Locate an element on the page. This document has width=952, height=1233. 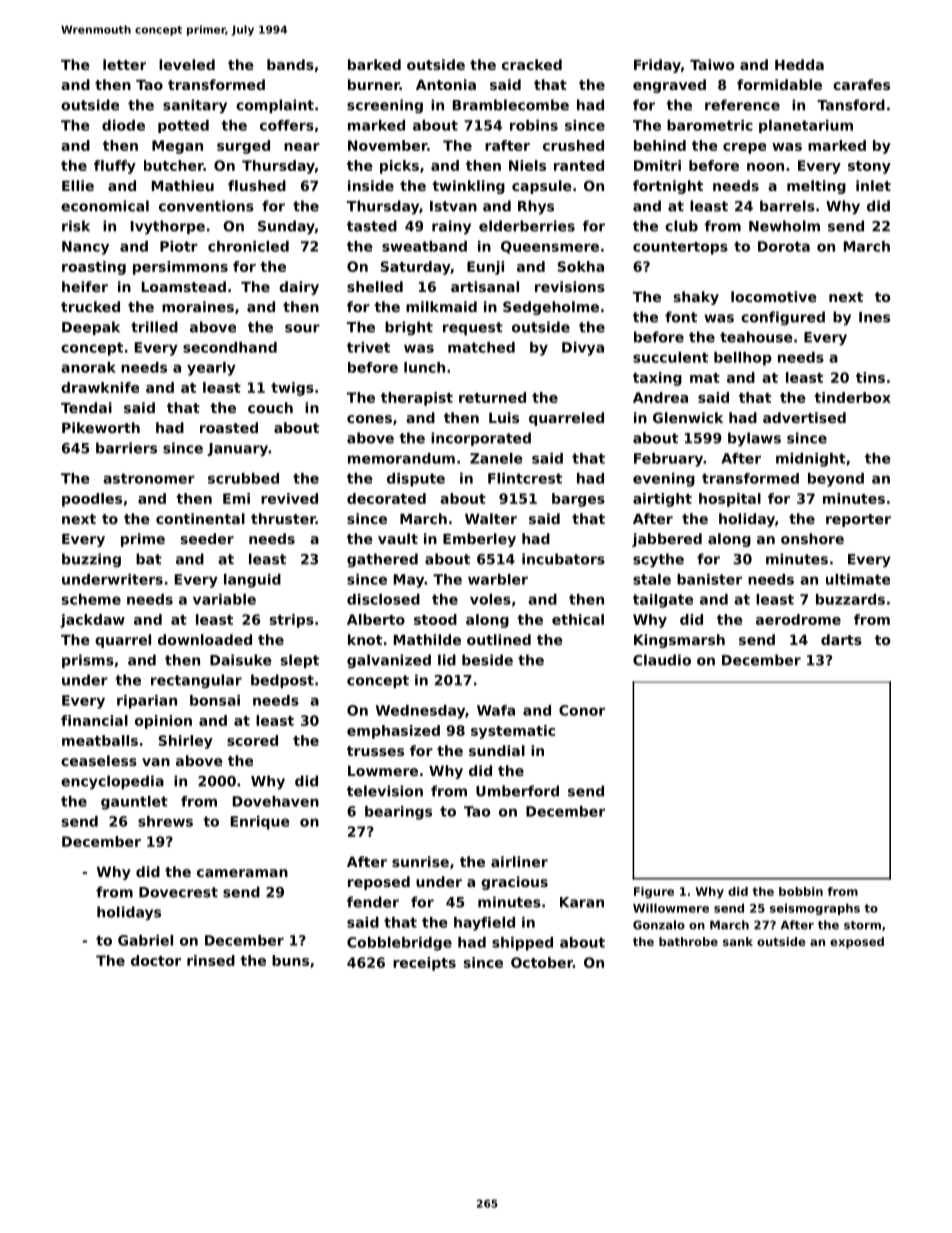
barges is located at coordinates (578, 500).
